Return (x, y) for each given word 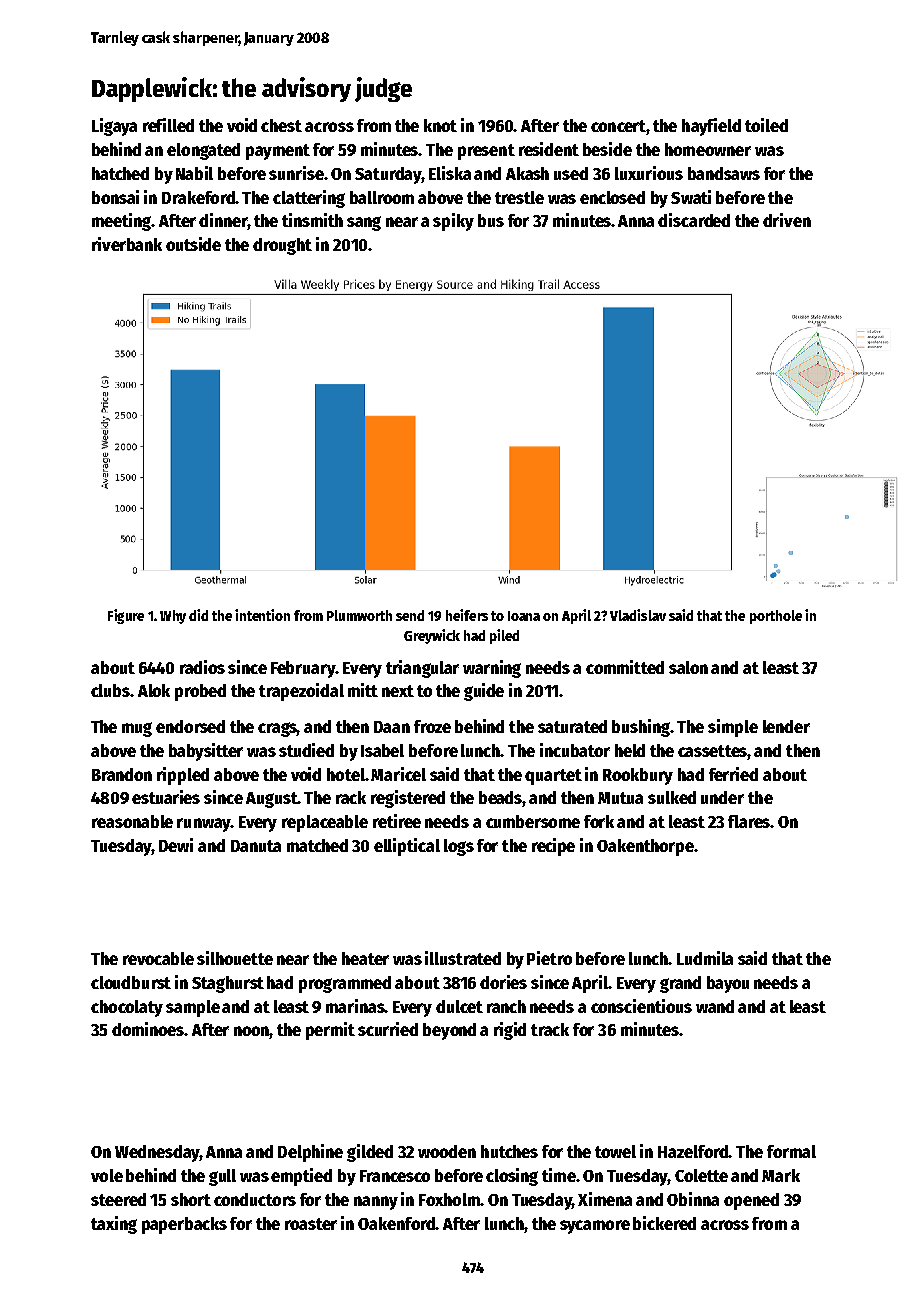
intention (262, 615)
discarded (694, 220)
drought (282, 246)
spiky (453, 222)
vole (107, 1175)
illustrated (463, 958)
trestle (519, 197)
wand (715, 1006)
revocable (158, 958)
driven (787, 220)
